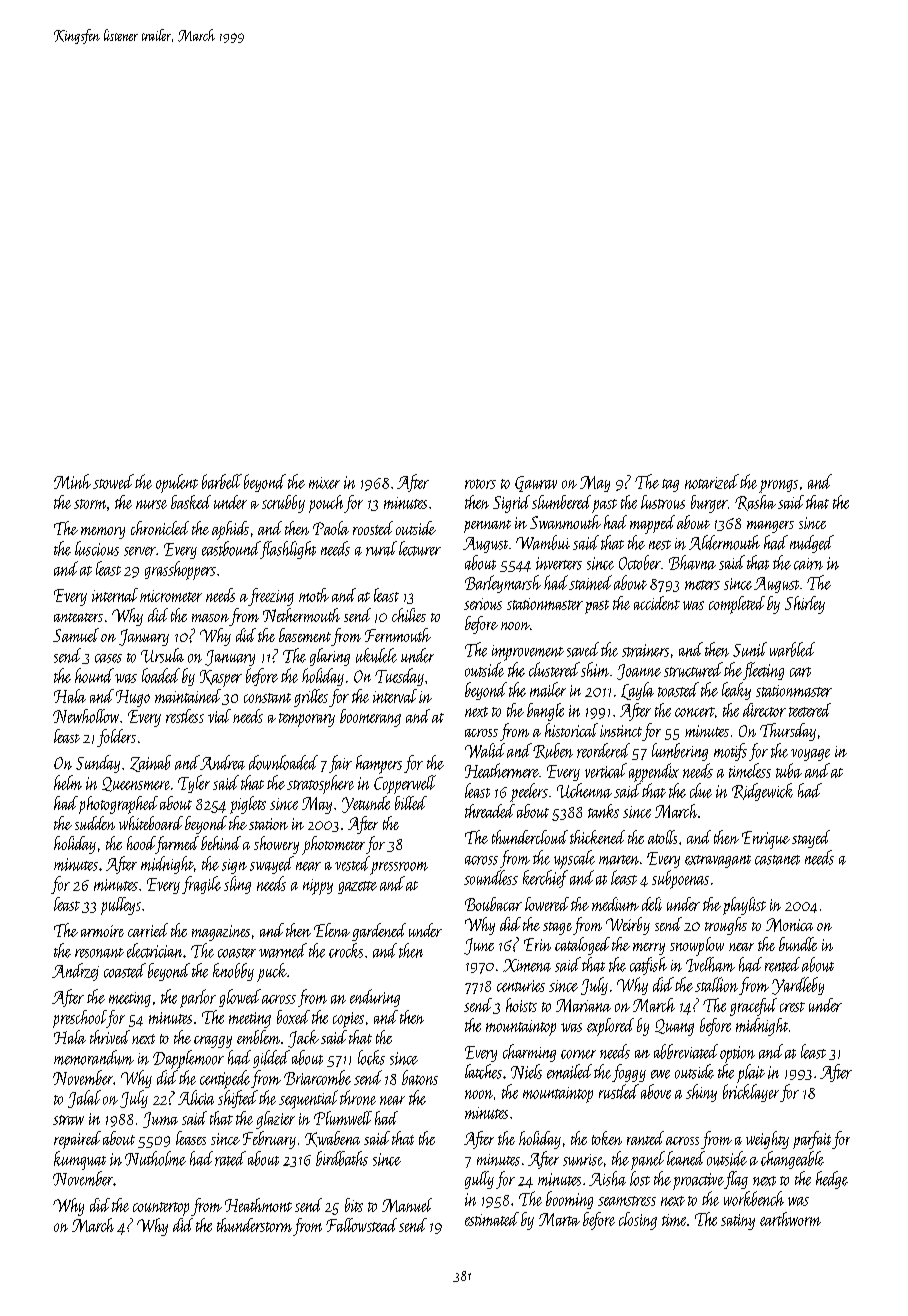 The image size is (908, 1316). What do you see at coordinates (712, 481) in the document?
I see `notarized` at bounding box center [712, 481].
